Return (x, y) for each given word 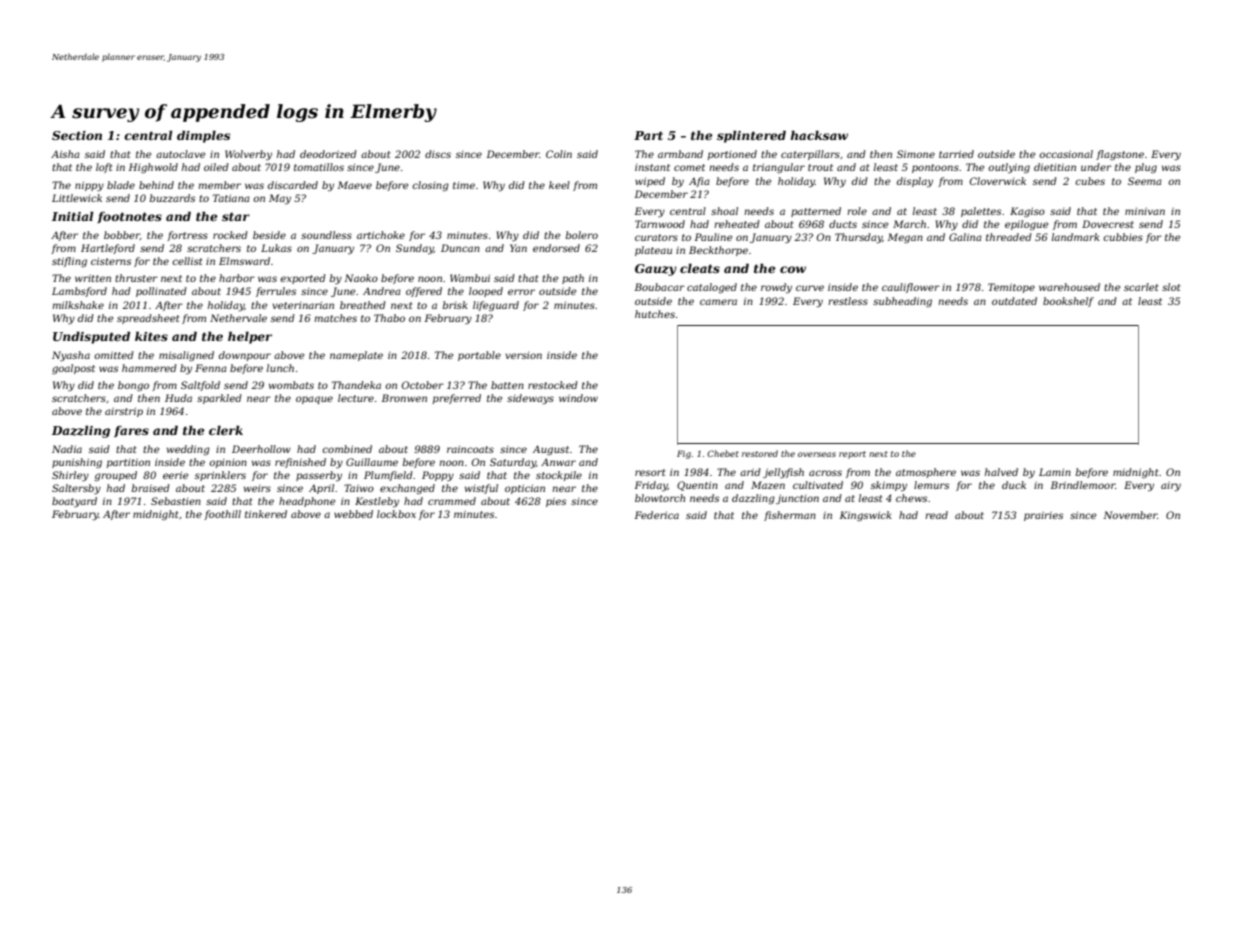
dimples (203, 136)
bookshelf (1068, 302)
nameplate (356, 356)
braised (151, 488)
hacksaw (819, 135)
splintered (751, 136)
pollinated (161, 292)
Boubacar (659, 287)
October (422, 385)
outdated (1014, 301)
